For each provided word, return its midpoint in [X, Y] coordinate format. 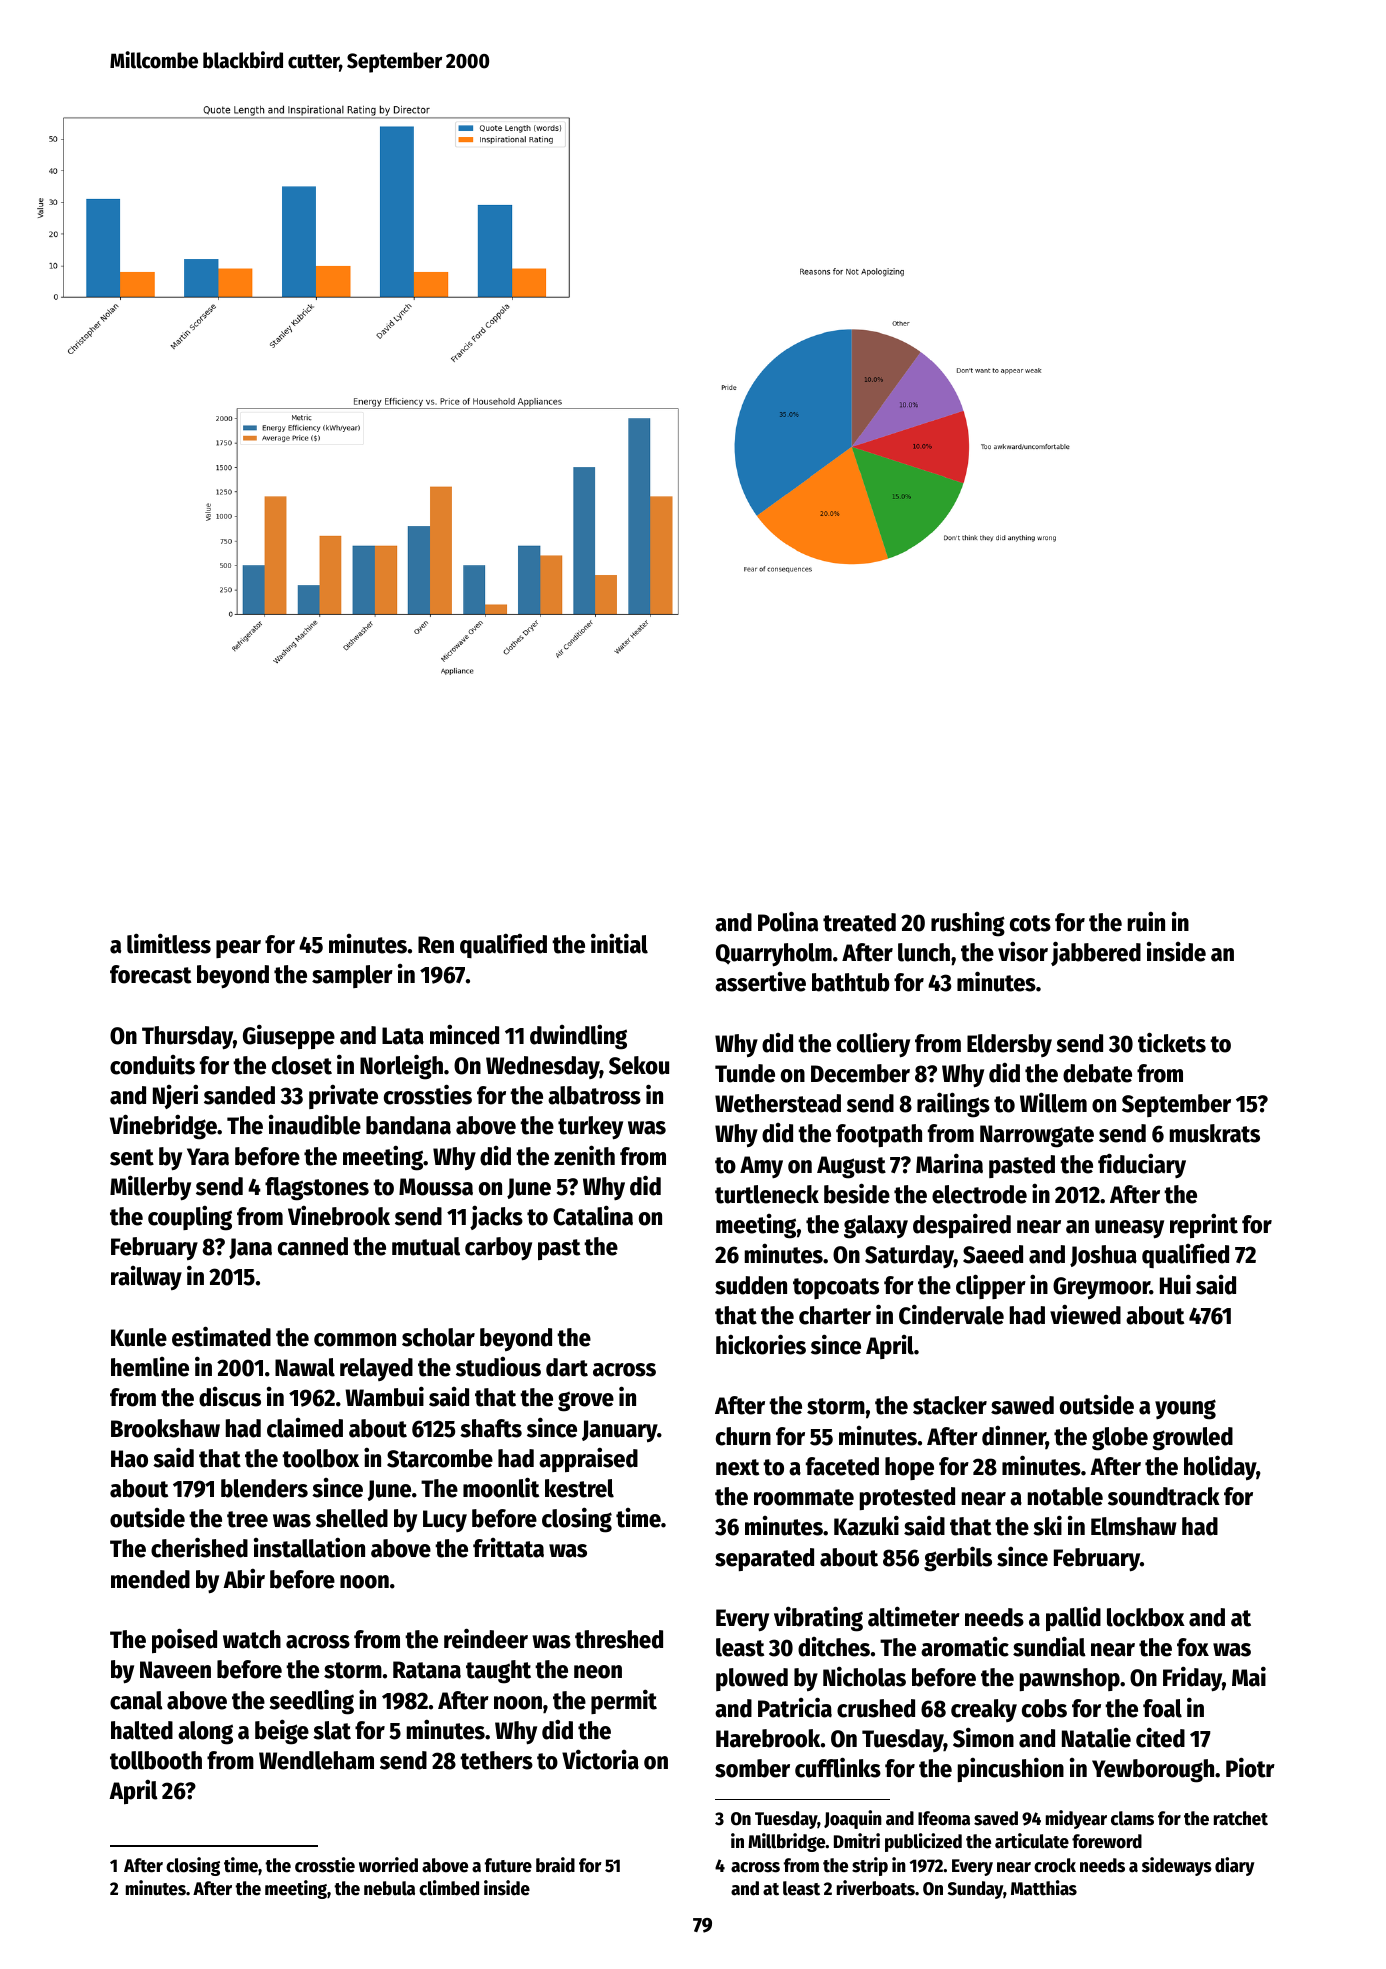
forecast [150, 974]
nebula [389, 1888]
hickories [761, 1344]
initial [619, 943]
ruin [1146, 921]
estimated [221, 1336]
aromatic [965, 1647]
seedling [311, 1702]
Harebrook [768, 1738]
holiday [1220, 1467]
